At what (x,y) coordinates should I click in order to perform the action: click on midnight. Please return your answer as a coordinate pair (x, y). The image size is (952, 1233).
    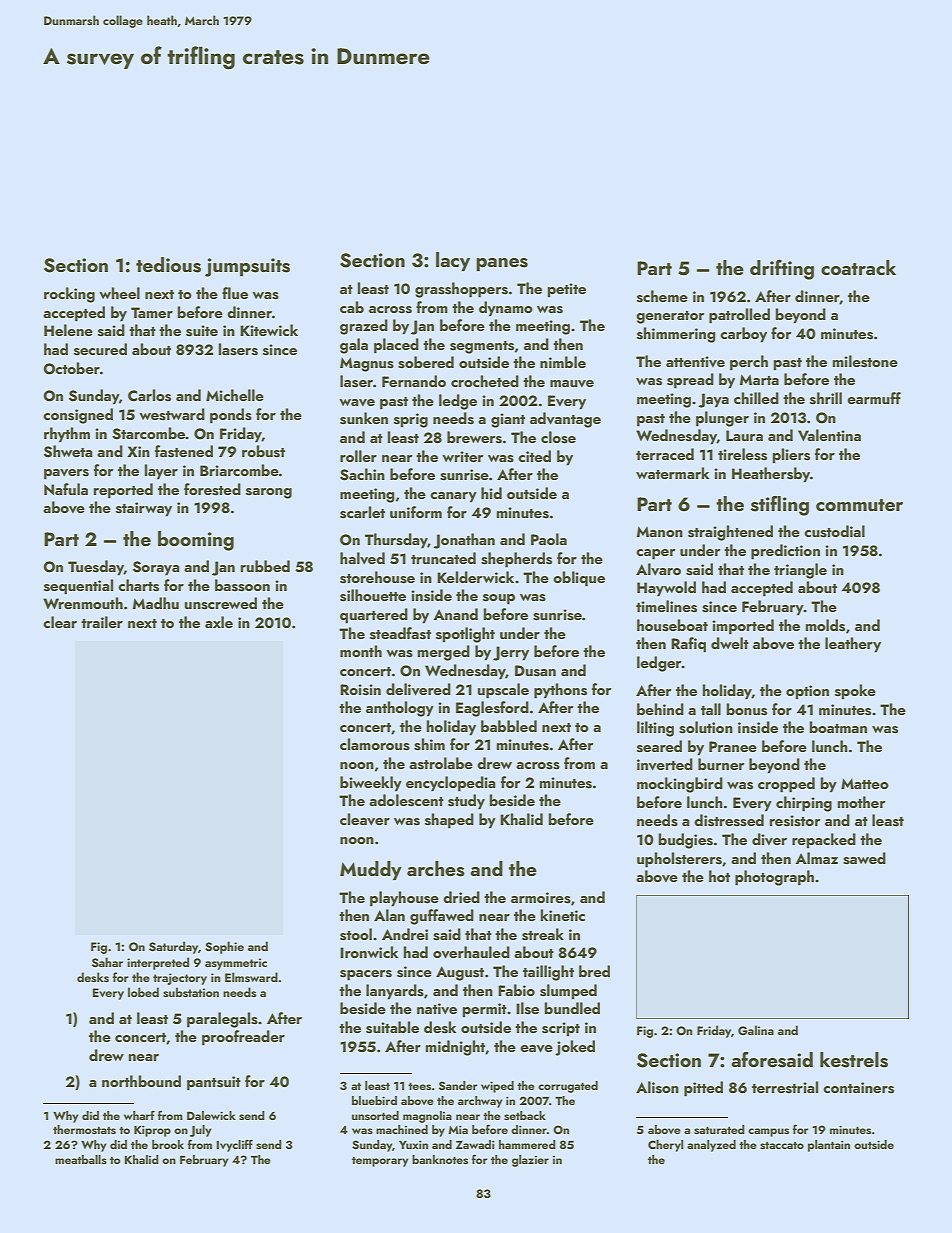
    Looking at the image, I should click on (455, 1048).
